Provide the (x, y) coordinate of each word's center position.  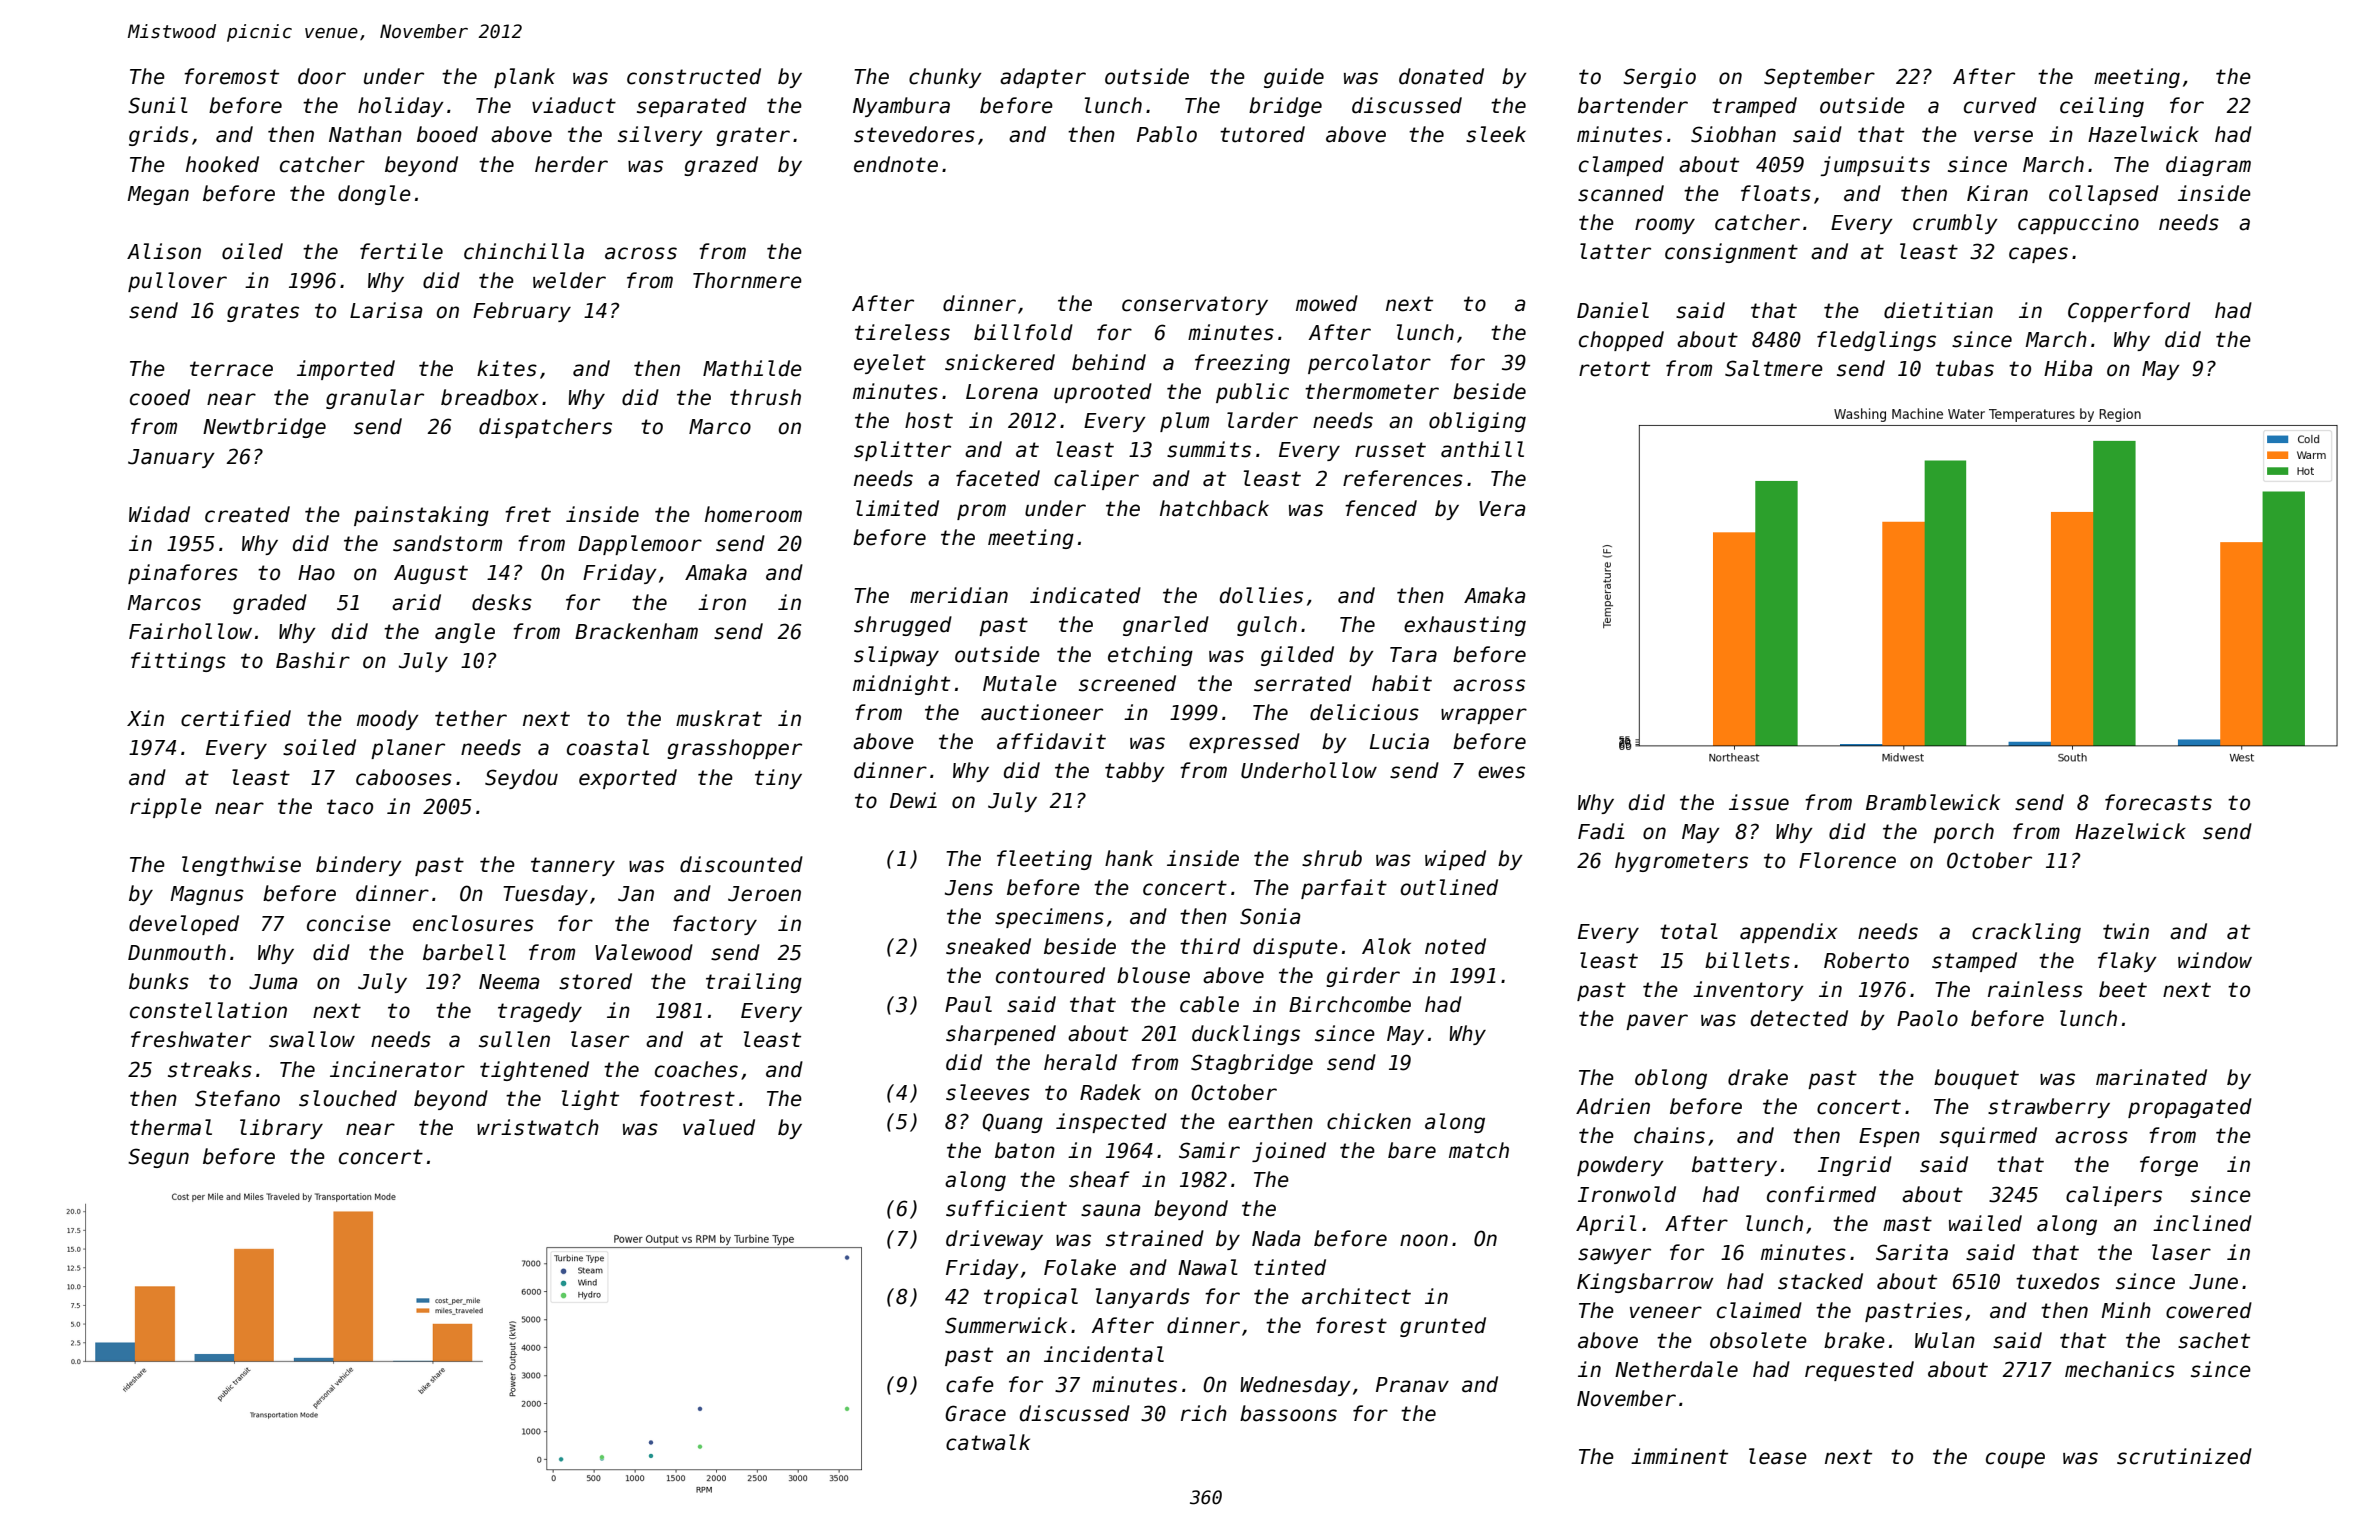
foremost (231, 76)
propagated (2190, 1108)
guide (1294, 78)
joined (1289, 1152)
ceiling (2102, 107)
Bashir (313, 660)
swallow (312, 1039)
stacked (1820, 1281)
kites (507, 368)
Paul (968, 1004)
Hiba (2068, 368)
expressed (1244, 743)
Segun (158, 1158)
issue (1759, 802)
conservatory (1195, 305)
